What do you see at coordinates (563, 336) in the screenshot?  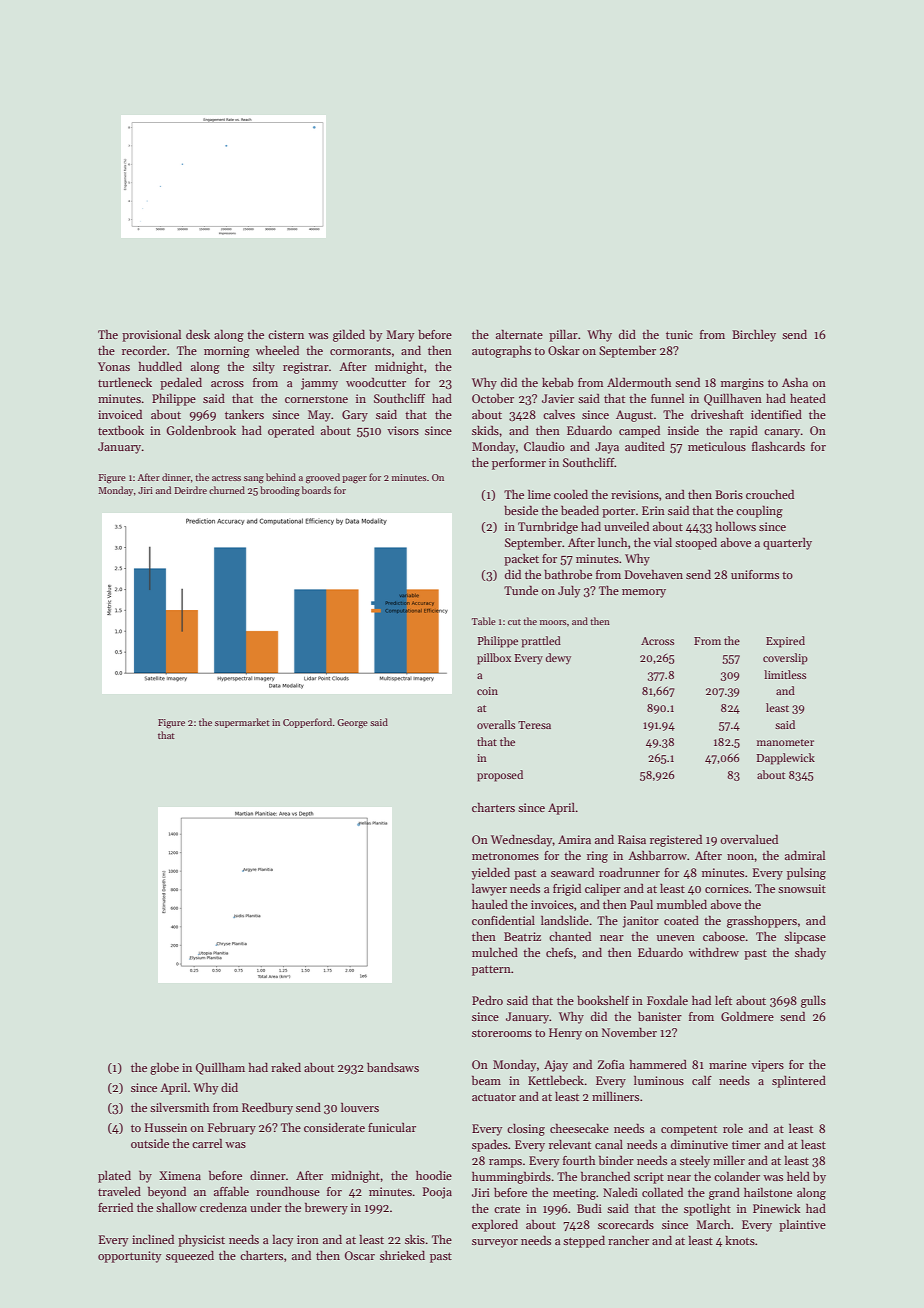 I see `pillar` at bounding box center [563, 336].
